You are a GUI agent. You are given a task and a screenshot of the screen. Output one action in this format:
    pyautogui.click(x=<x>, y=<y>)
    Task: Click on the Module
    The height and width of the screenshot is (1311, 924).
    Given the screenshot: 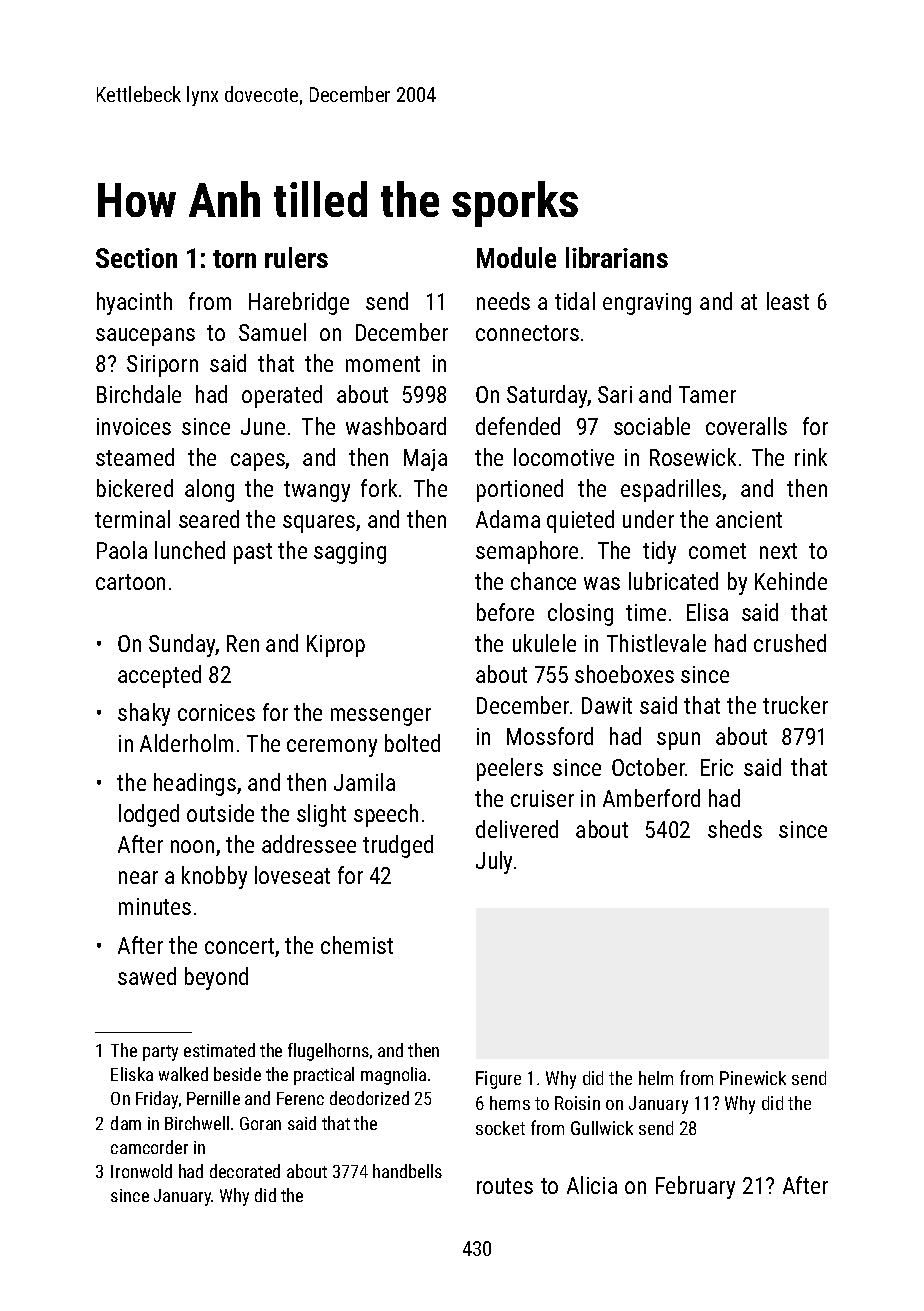 What is the action you would take?
    pyautogui.click(x=516, y=257)
